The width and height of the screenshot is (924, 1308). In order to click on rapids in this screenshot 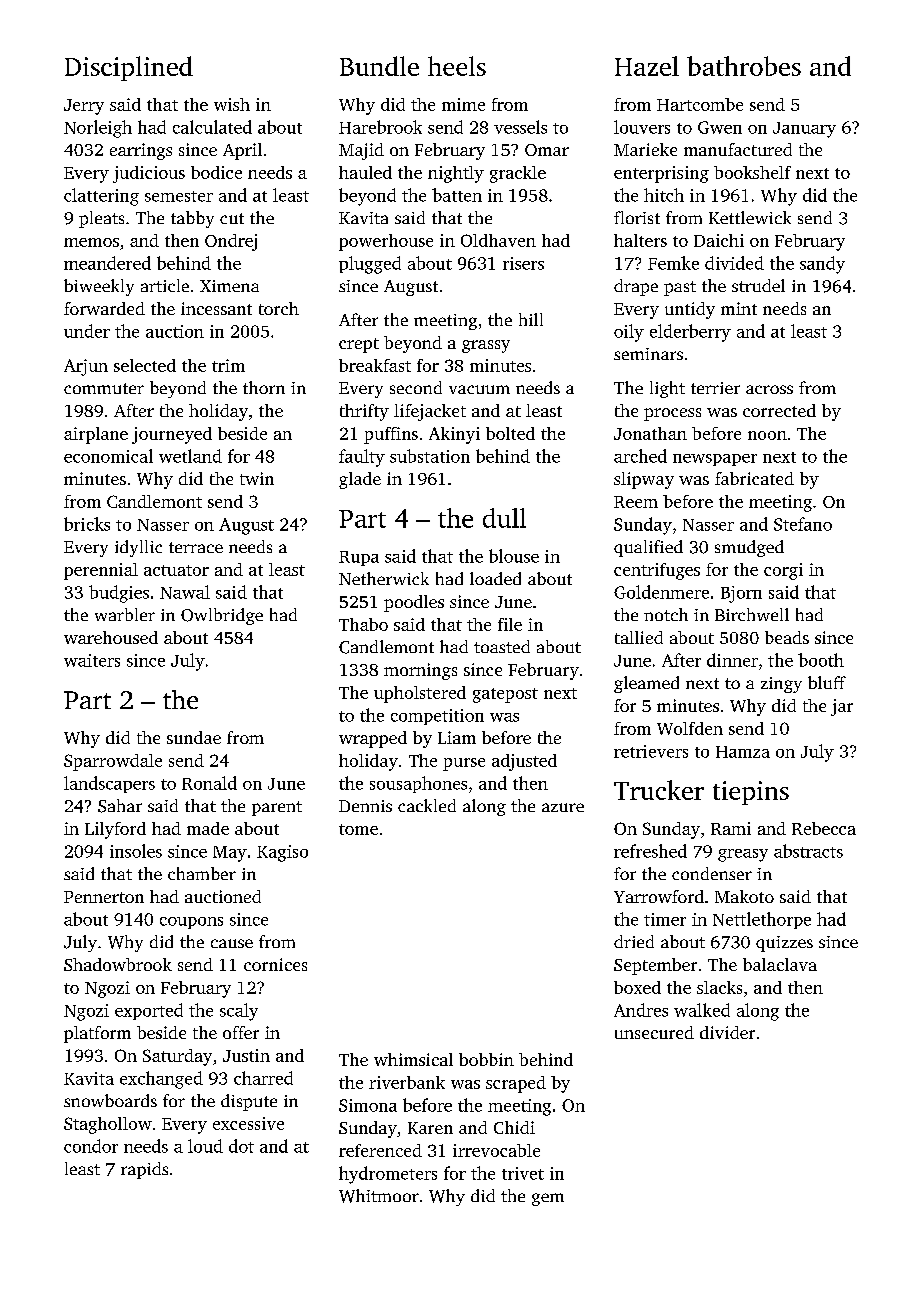, I will do `click(144, 1170)`.
